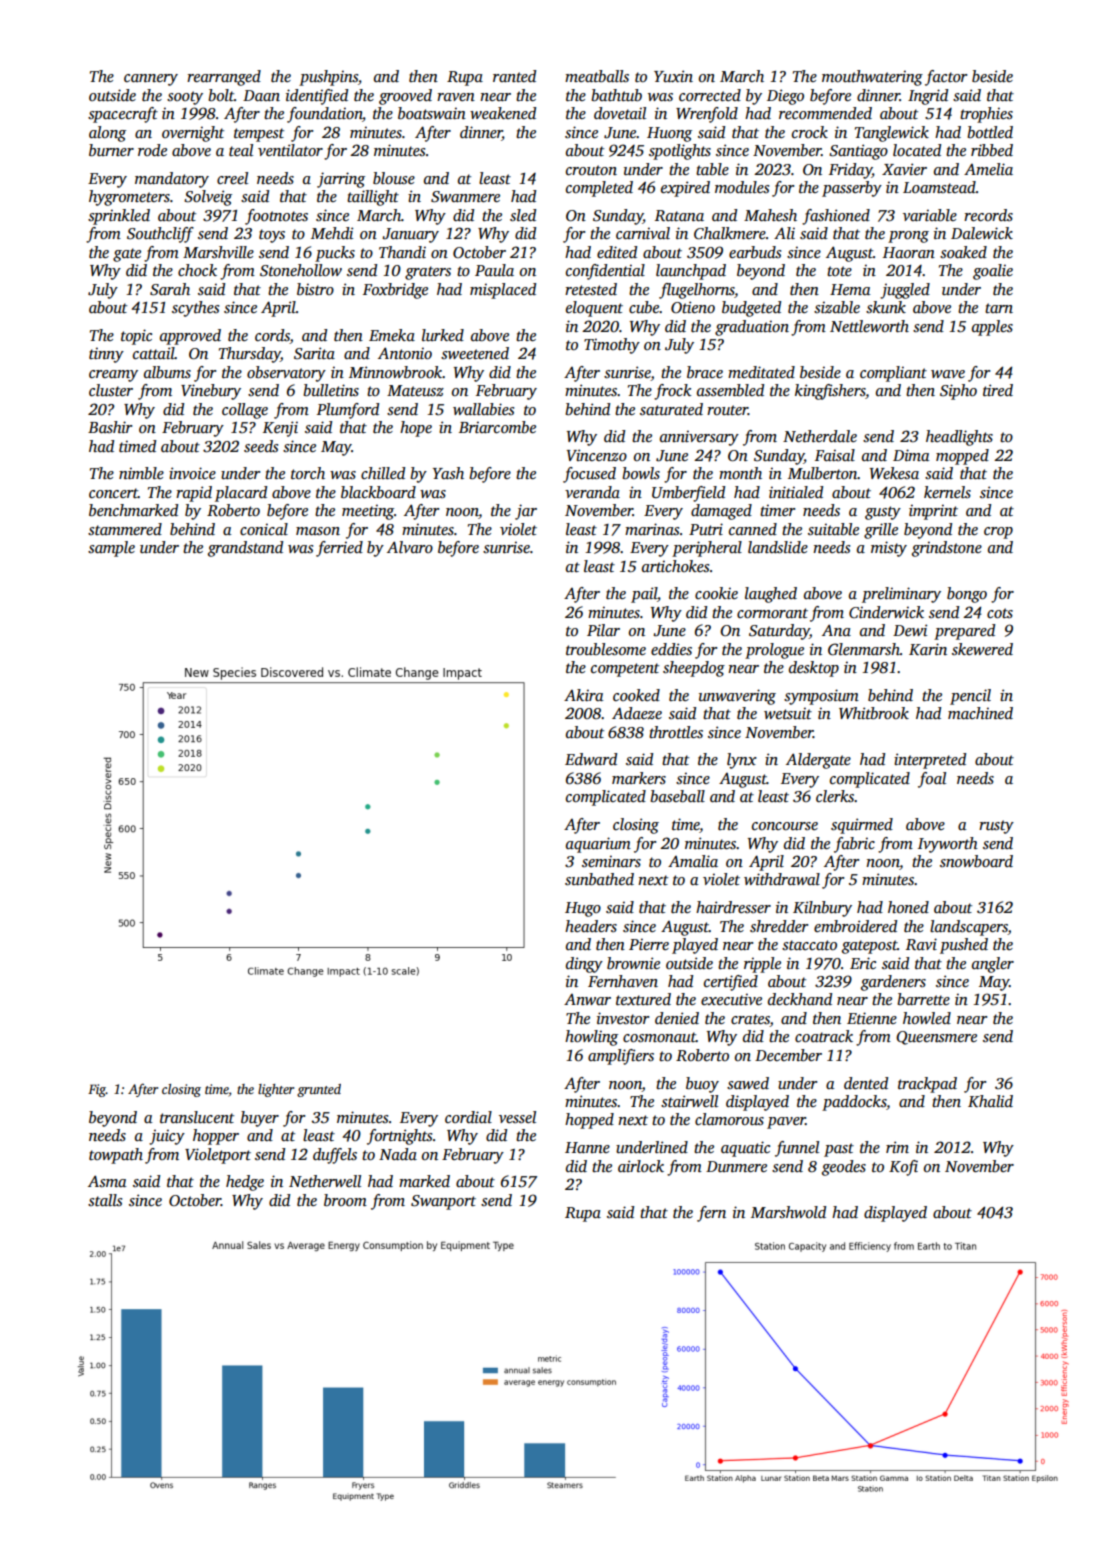 The width and height of the screenshot is (1102, 1558). I want to click on landscapers, so click(969, 928).
